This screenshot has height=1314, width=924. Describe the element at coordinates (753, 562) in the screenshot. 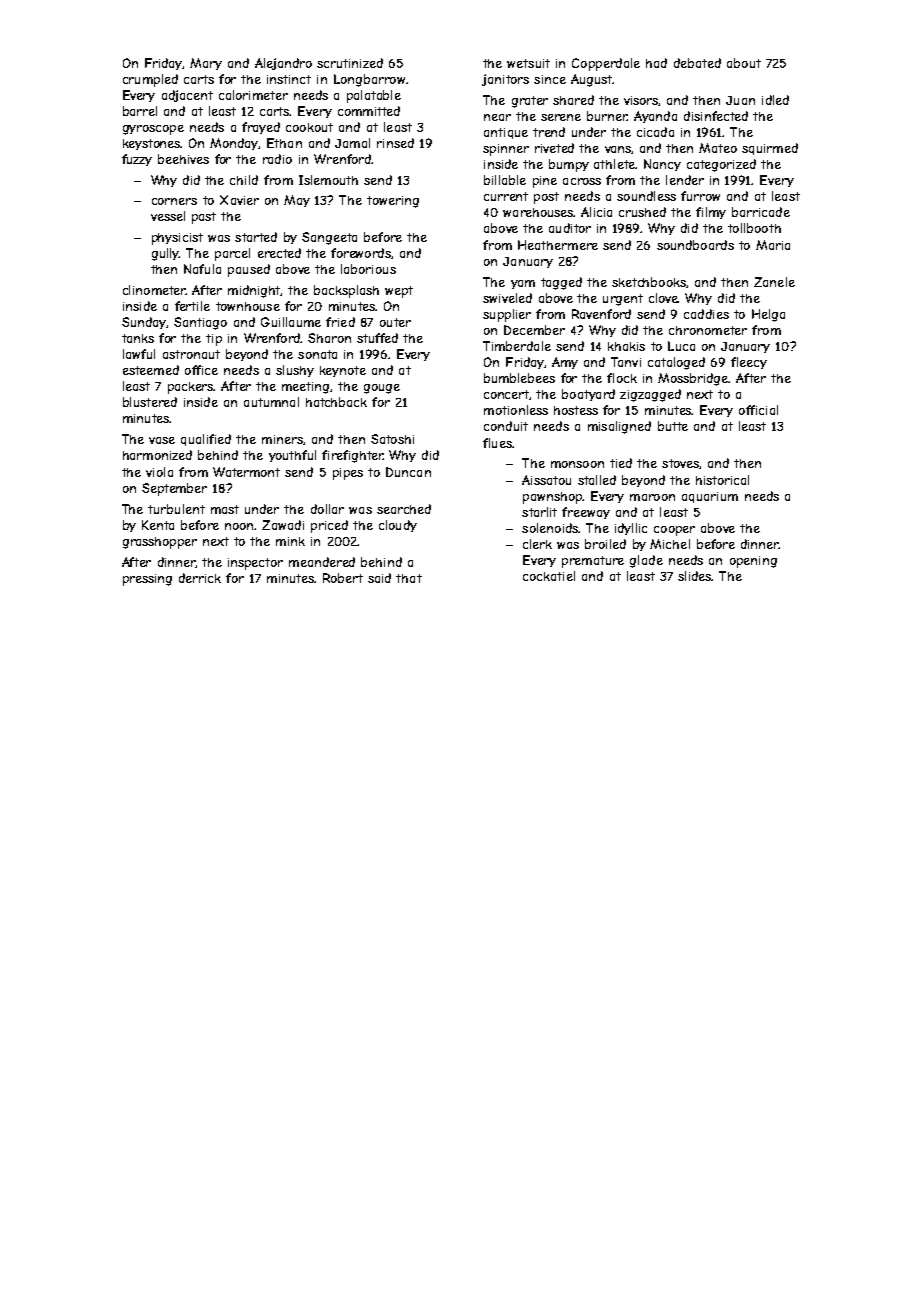

I see `opening` at that location.
